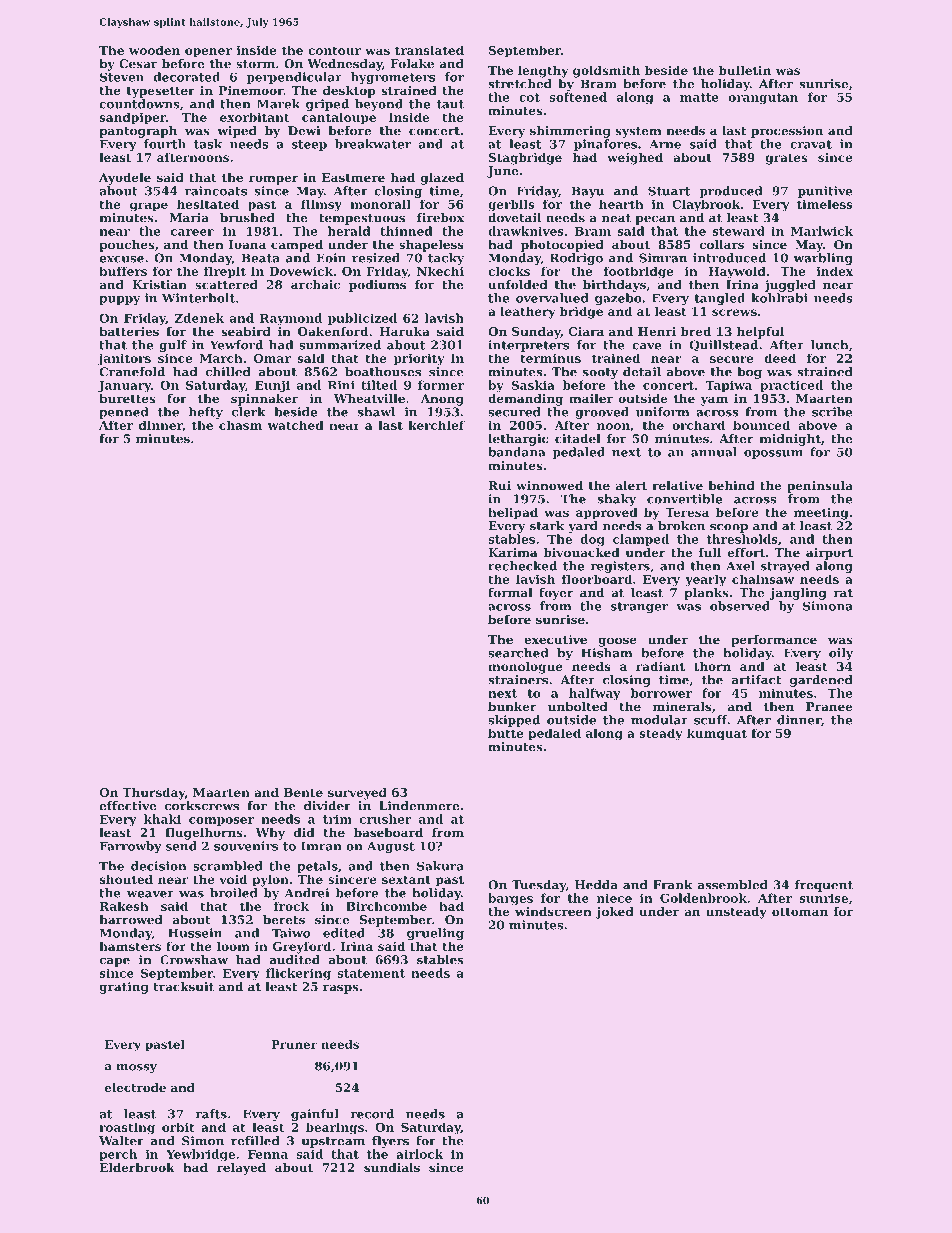 The image size is (952, 1233). What do you see at coordinates (823, 259) in the page?
I see `warbling` at bounding box center [823, 259].
